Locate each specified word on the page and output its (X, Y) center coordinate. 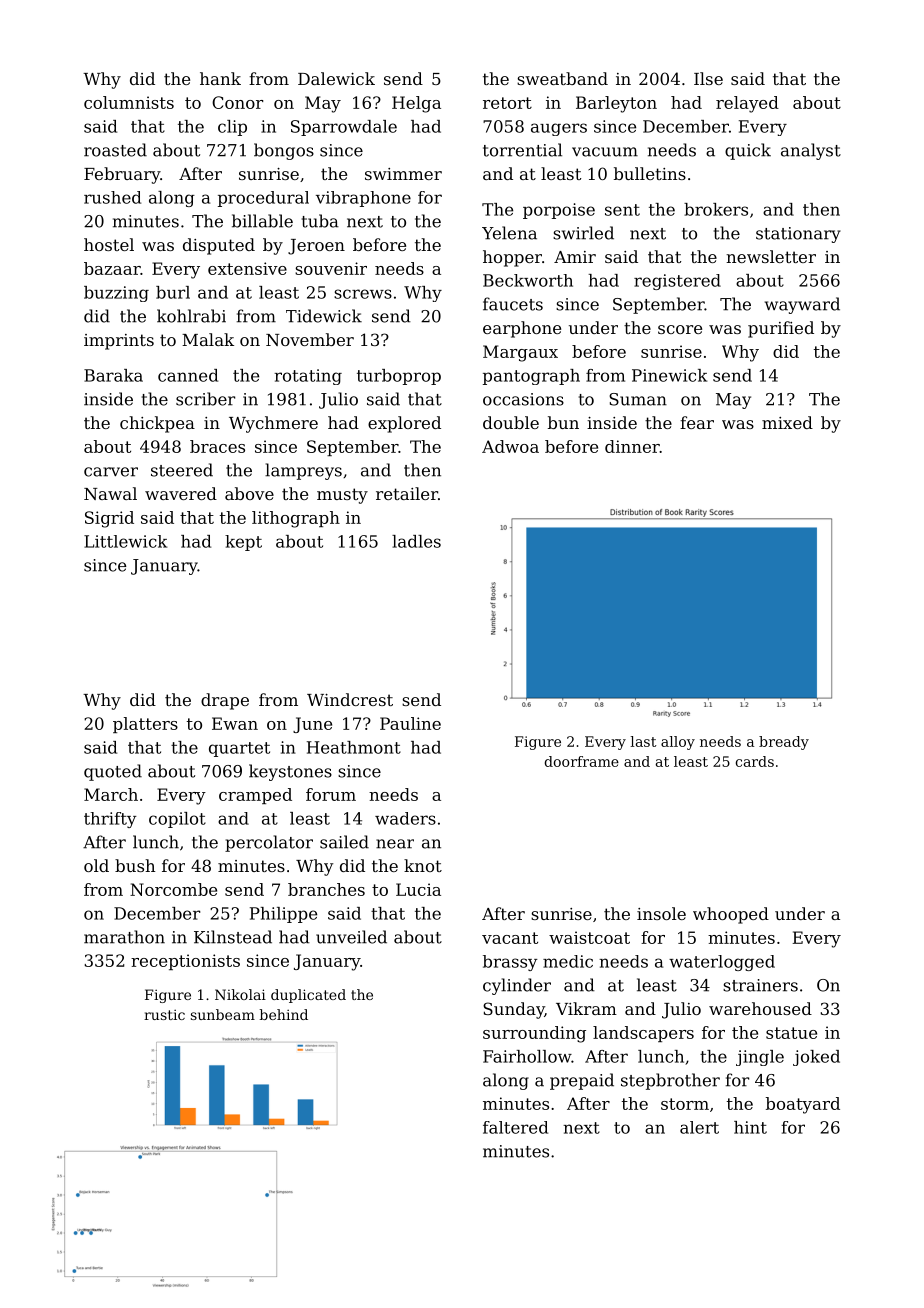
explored (404, 424)
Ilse (708, 78)
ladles (416, 541)
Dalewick (336, 78)
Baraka (113, 375)
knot (423, 865)
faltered (515, 1127)
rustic (164, 1014)
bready (784, 743)
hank (220, 78)
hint (750, 1127)
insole (661, 913)
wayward (802, 305)
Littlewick (125, 541)
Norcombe (173, 889)
